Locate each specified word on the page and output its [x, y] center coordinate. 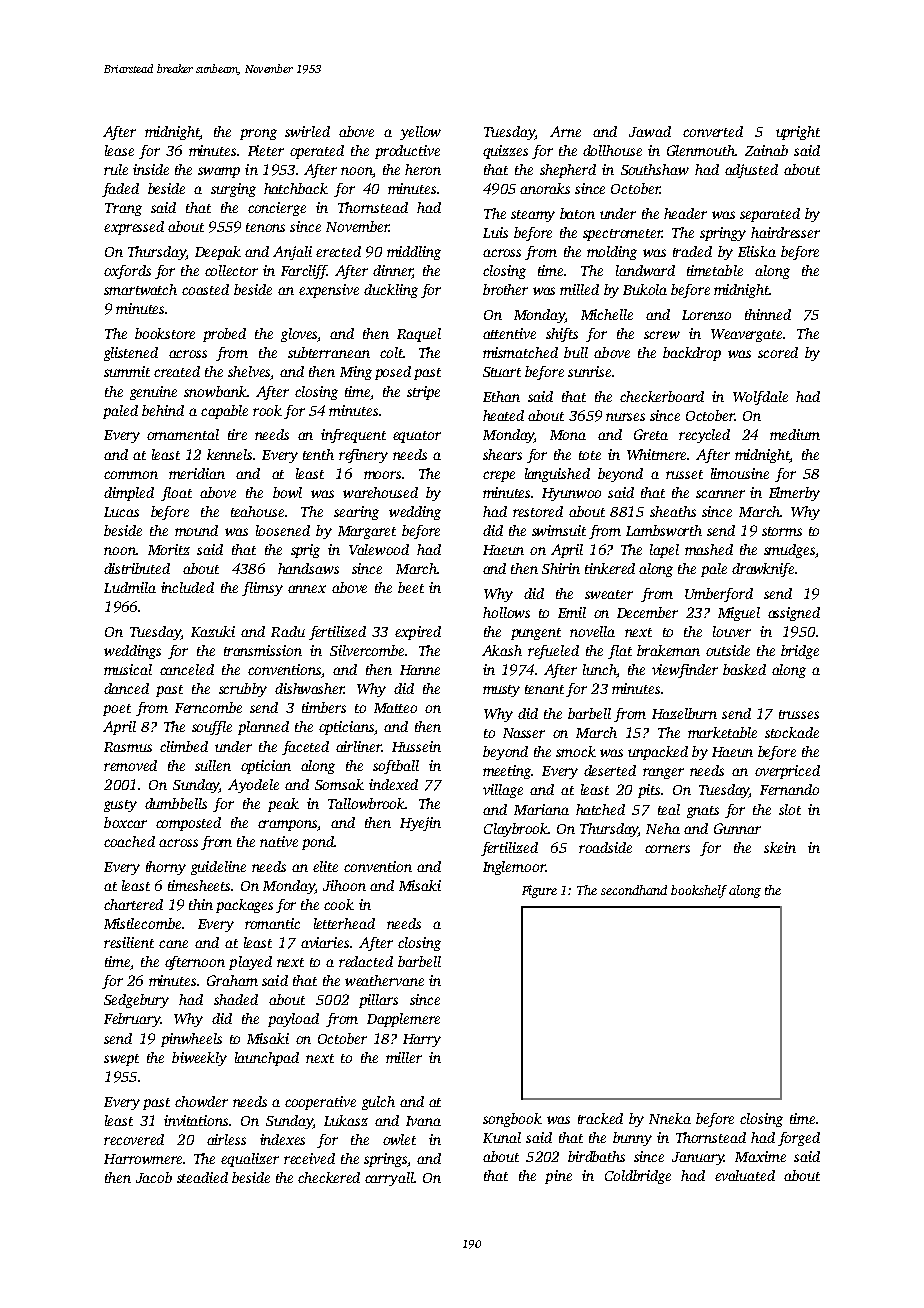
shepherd [568, 171]
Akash [502, 650]
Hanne [420, 670]
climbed [184, 746]
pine [558, 1177]
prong [258, 134]
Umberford [719, 595]
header [685, 213]
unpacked [658, 753]
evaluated [745, 1175]
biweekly [199, 1059]
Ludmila [130, 587]
